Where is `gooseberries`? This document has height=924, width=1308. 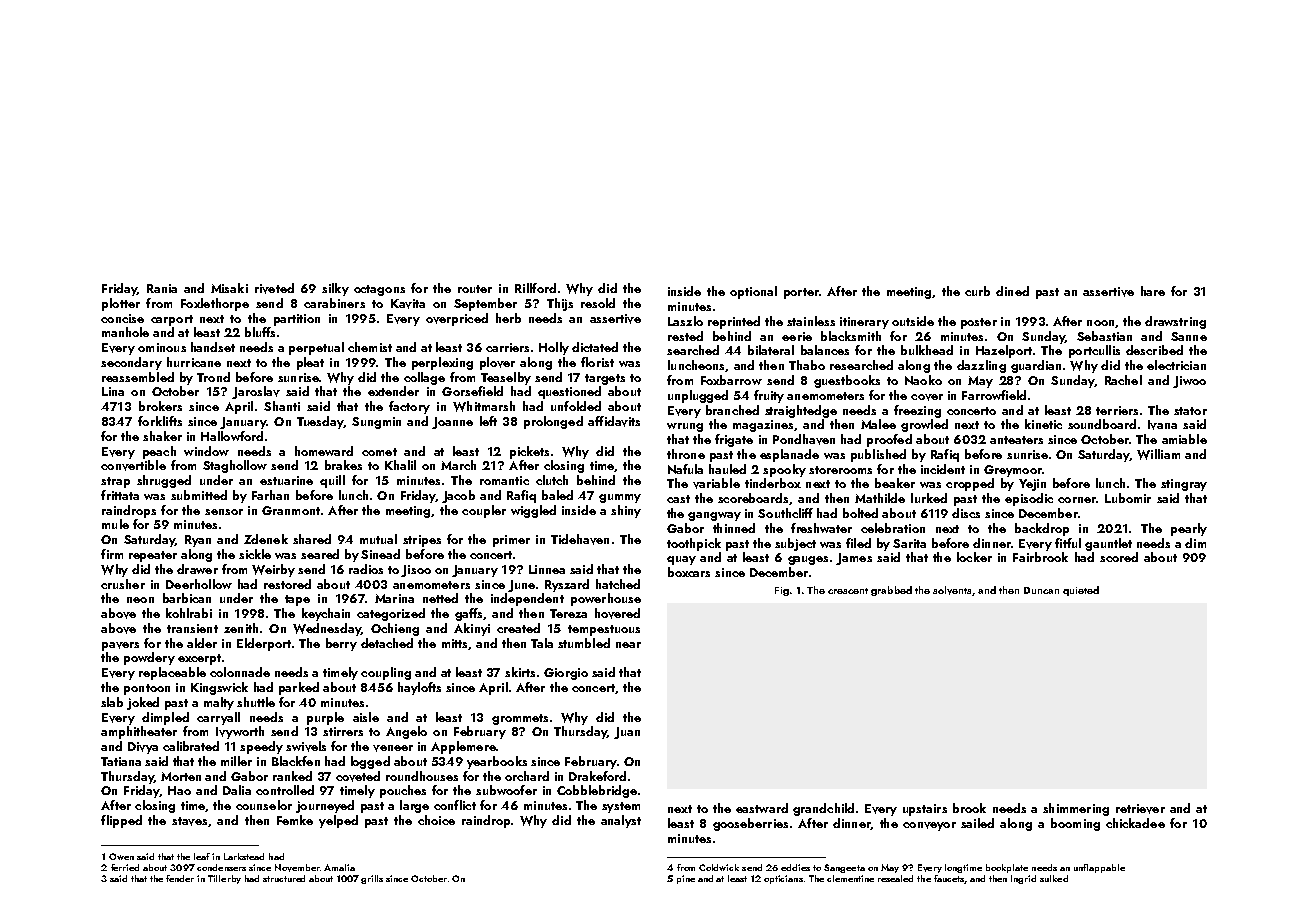
gooseberries is located at coordinates (750, 824).
